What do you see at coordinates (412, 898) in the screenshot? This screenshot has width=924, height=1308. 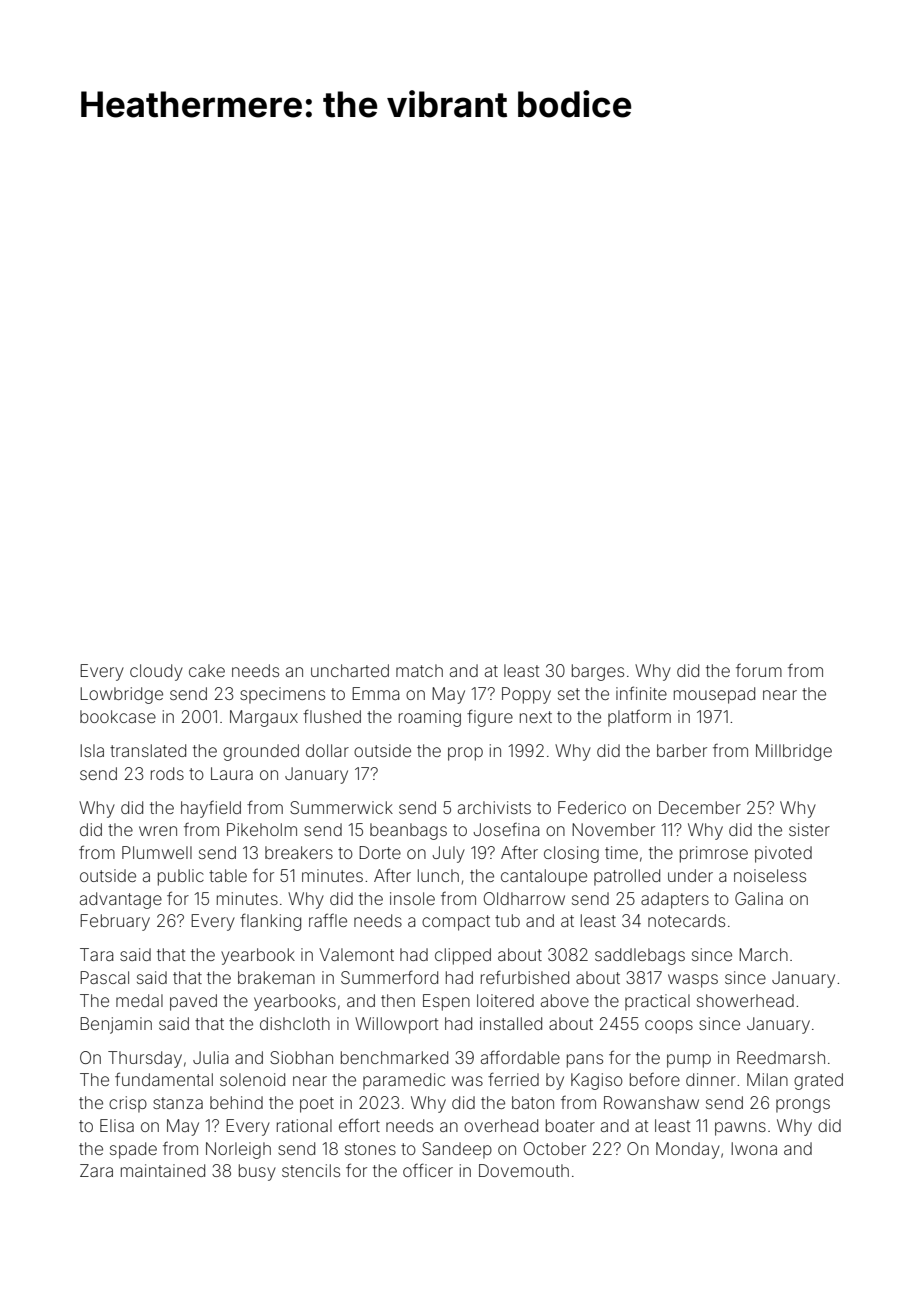 I see `insole` at bounding box center [412, 898].
